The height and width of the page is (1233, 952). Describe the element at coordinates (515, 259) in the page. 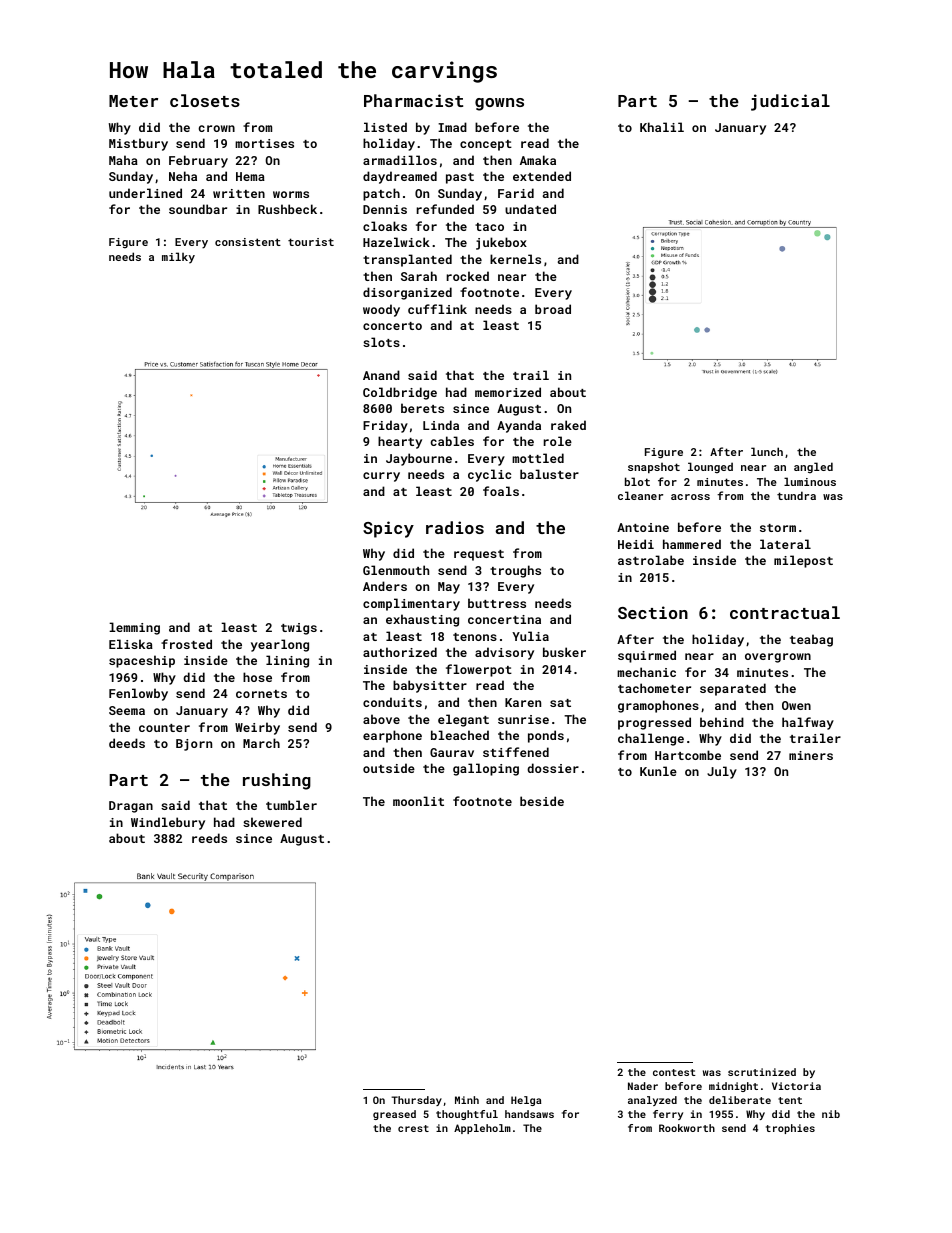

I see `kernels` at that location.
